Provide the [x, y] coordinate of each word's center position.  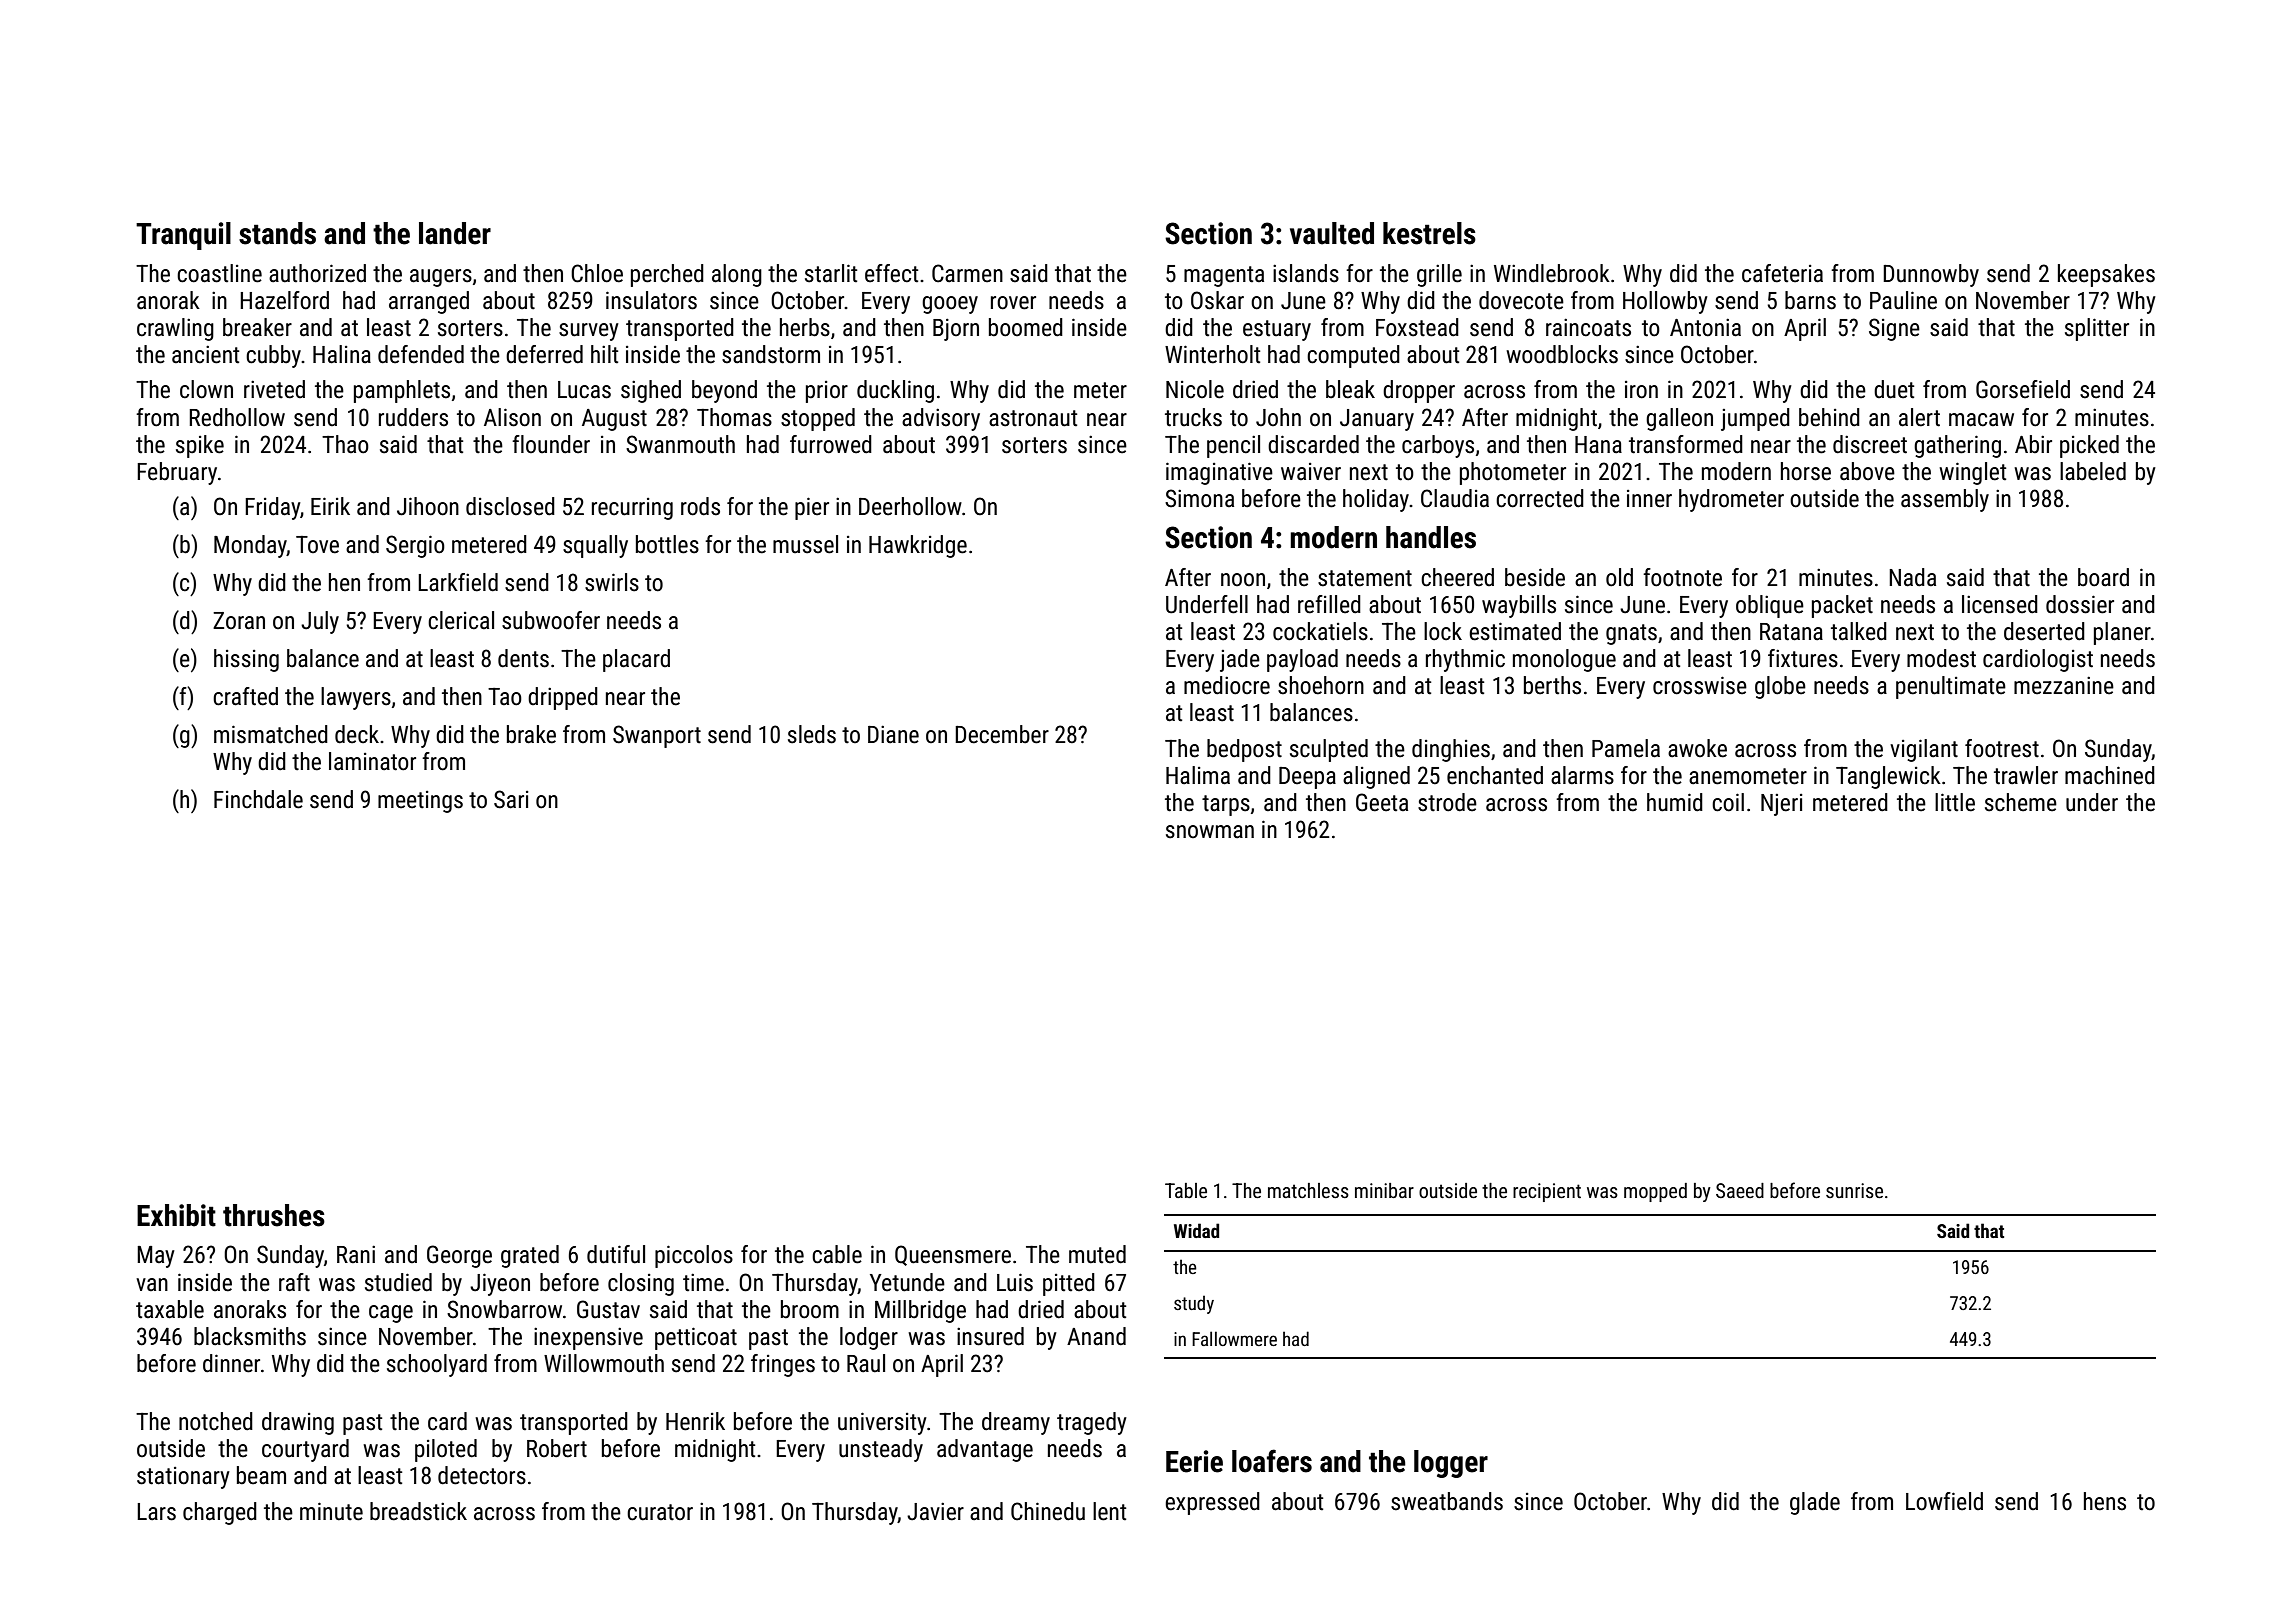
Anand [1096, 1336]
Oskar [1217, 300]
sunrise [1854, 1190]
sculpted [1329, 750]
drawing [298, 1423]
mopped [1655, 1192]
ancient [205, 354]
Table [1186, 1190]
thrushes [274, 1215]
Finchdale [258, 799]
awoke [1697, 748]
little [1955, 802]
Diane [893, 734]
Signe [1894, 329]
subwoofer [551, 620]
